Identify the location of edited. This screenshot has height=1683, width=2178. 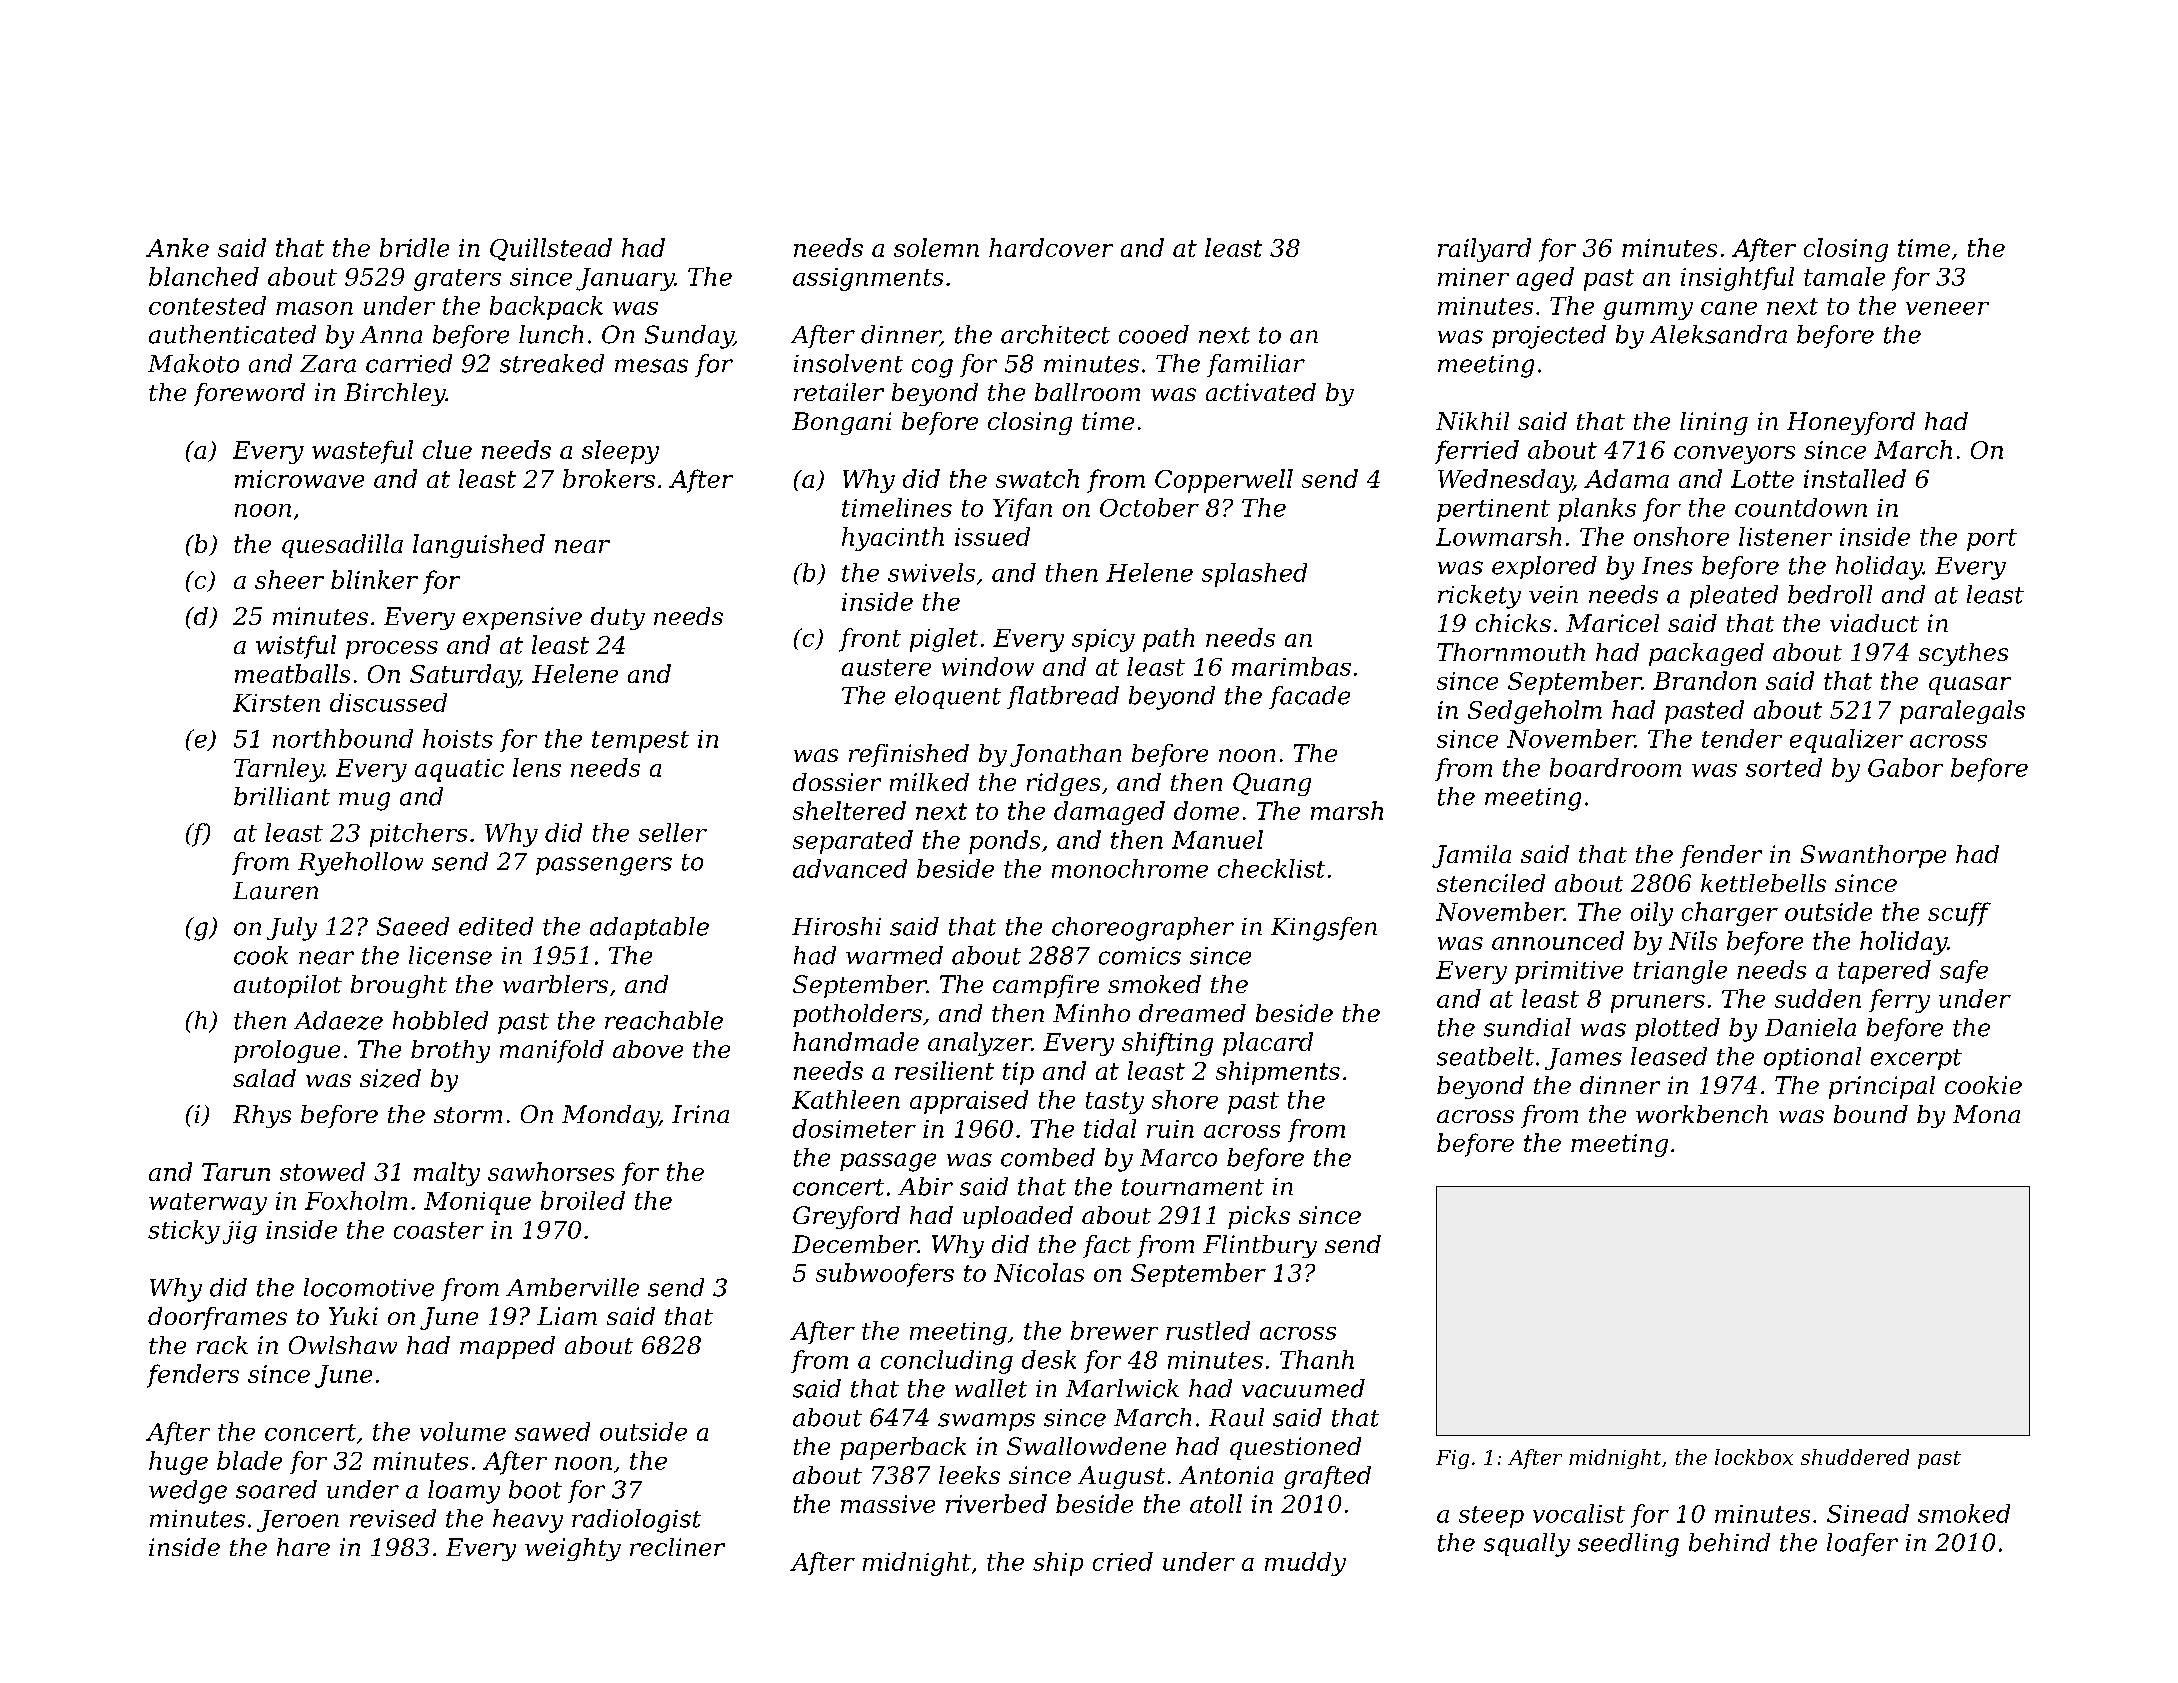
(496, 926).
